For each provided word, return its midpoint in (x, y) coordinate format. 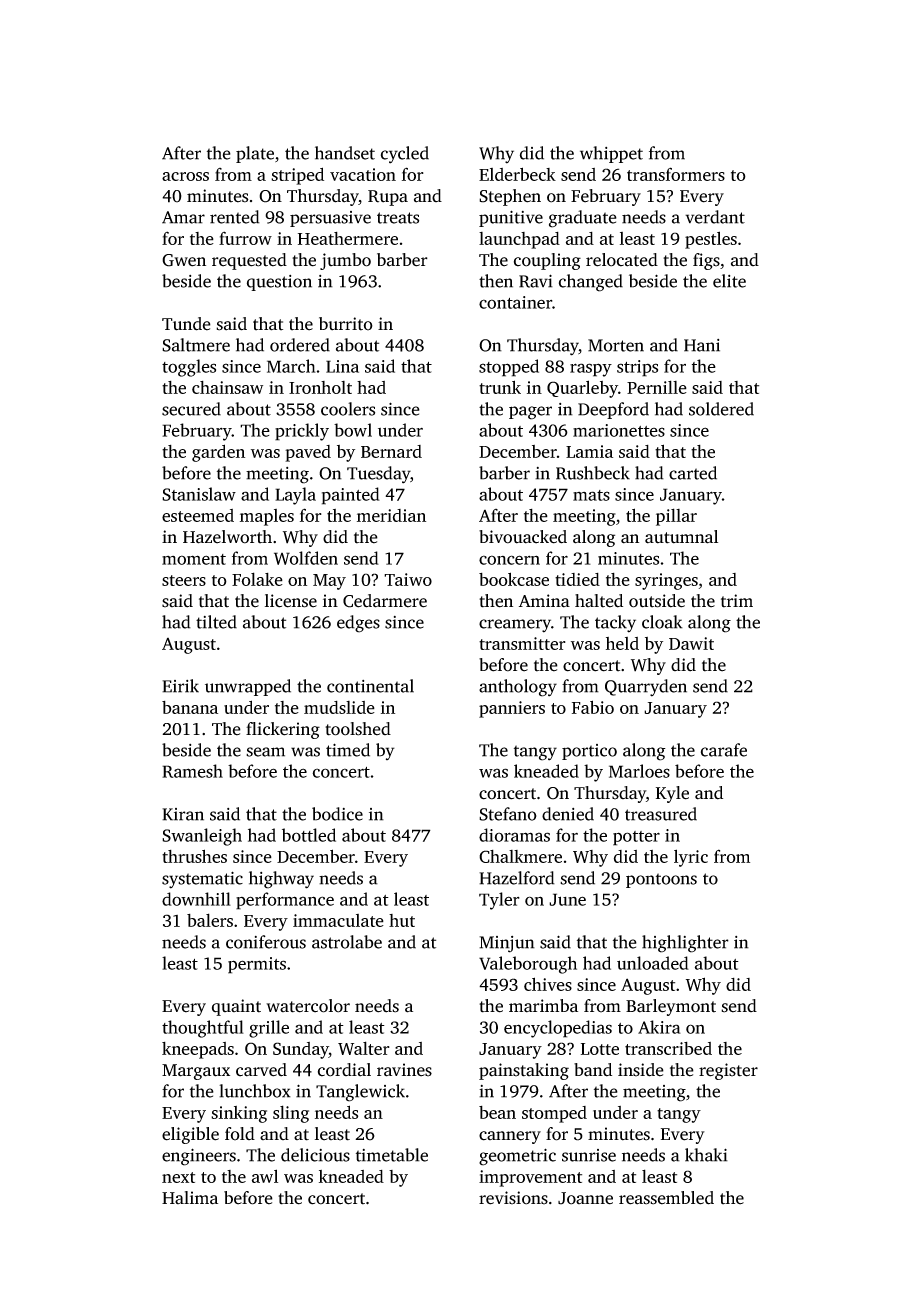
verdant (715, 217)
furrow (245, 238)
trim (737, 601)
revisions (513, 1198)
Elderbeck (517, 174)
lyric (691, 858)
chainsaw (227, 387)
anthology (518, 688)
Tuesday (378, 475)
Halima (190, 1198)
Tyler (499, 901)
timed (348, 750)
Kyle (672, 794)
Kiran (183, 814)
